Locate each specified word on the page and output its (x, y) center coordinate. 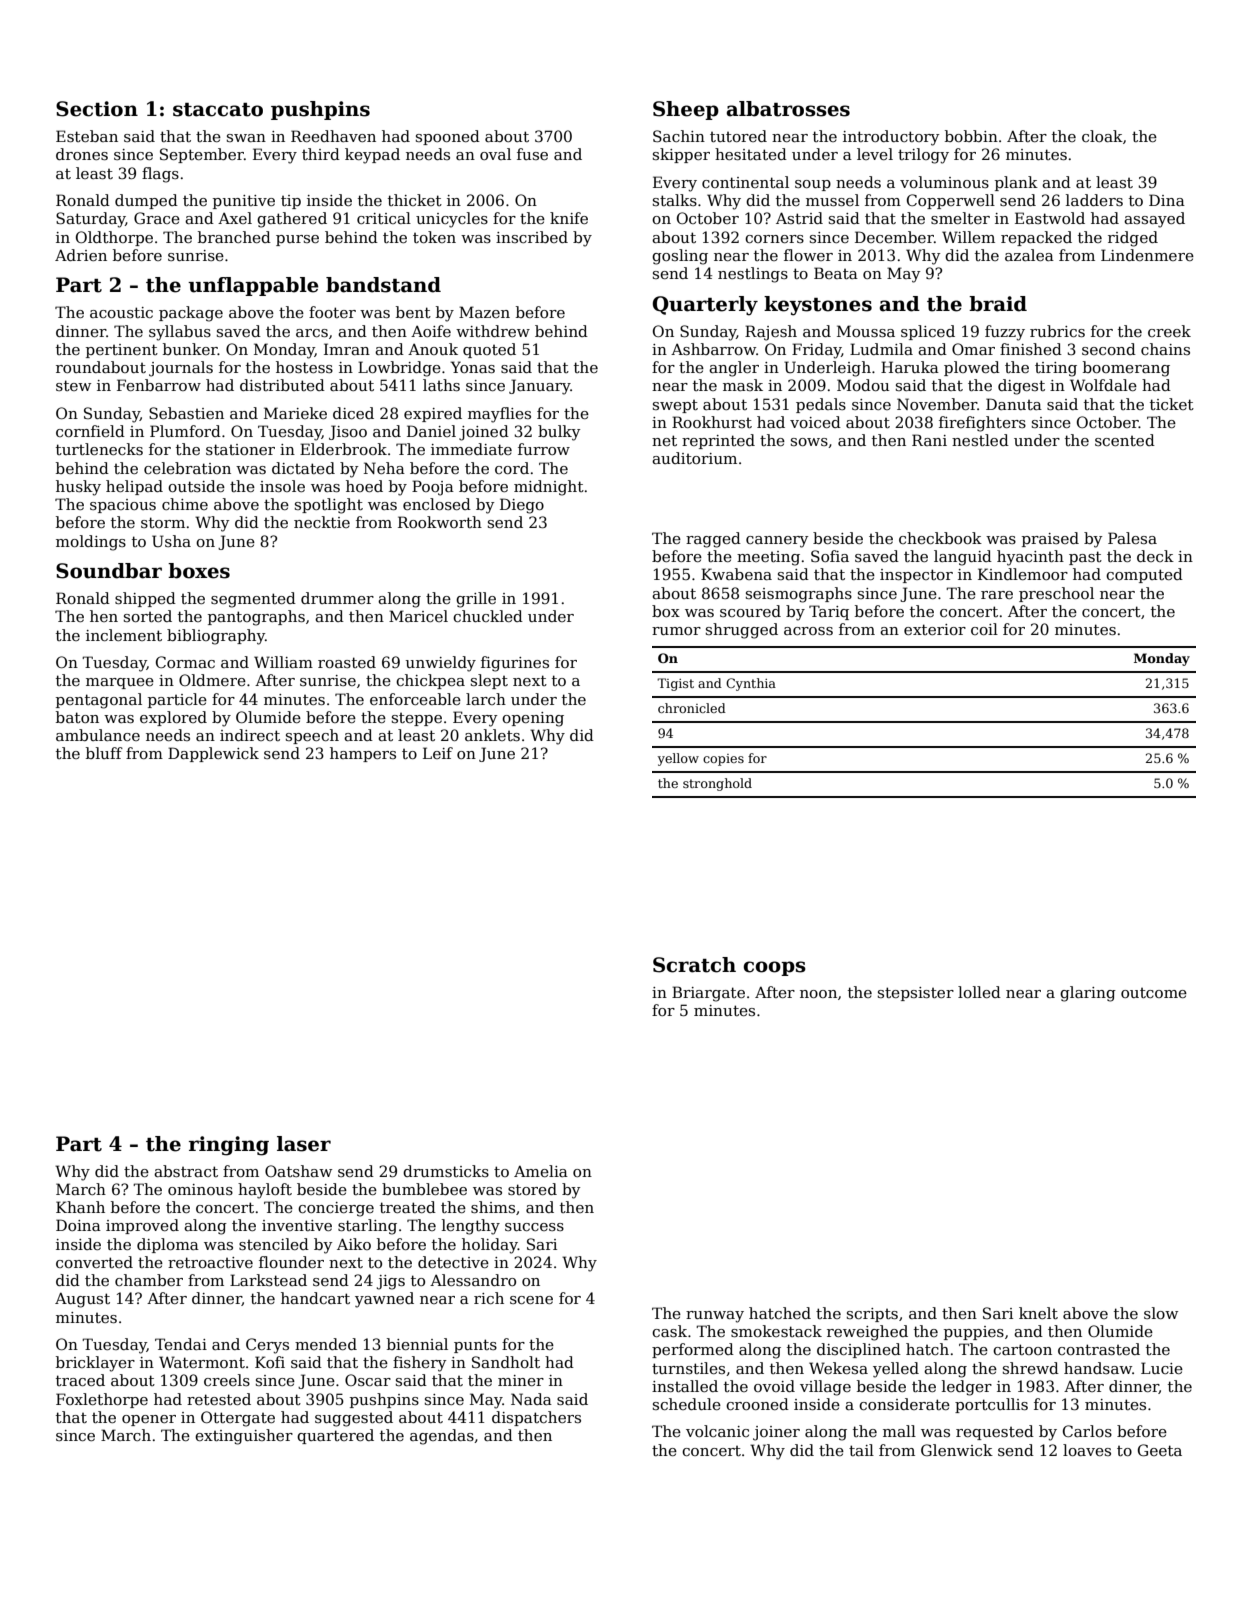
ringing (229, 1146)
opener (149, 1420)
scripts (872, 1315)
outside (196, 486)
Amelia (541, 1171)
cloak (1102, 136)
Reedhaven (333, 136)
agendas (442, 1437)
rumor (676, 631)
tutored (738, 136)
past (1085, 558)
